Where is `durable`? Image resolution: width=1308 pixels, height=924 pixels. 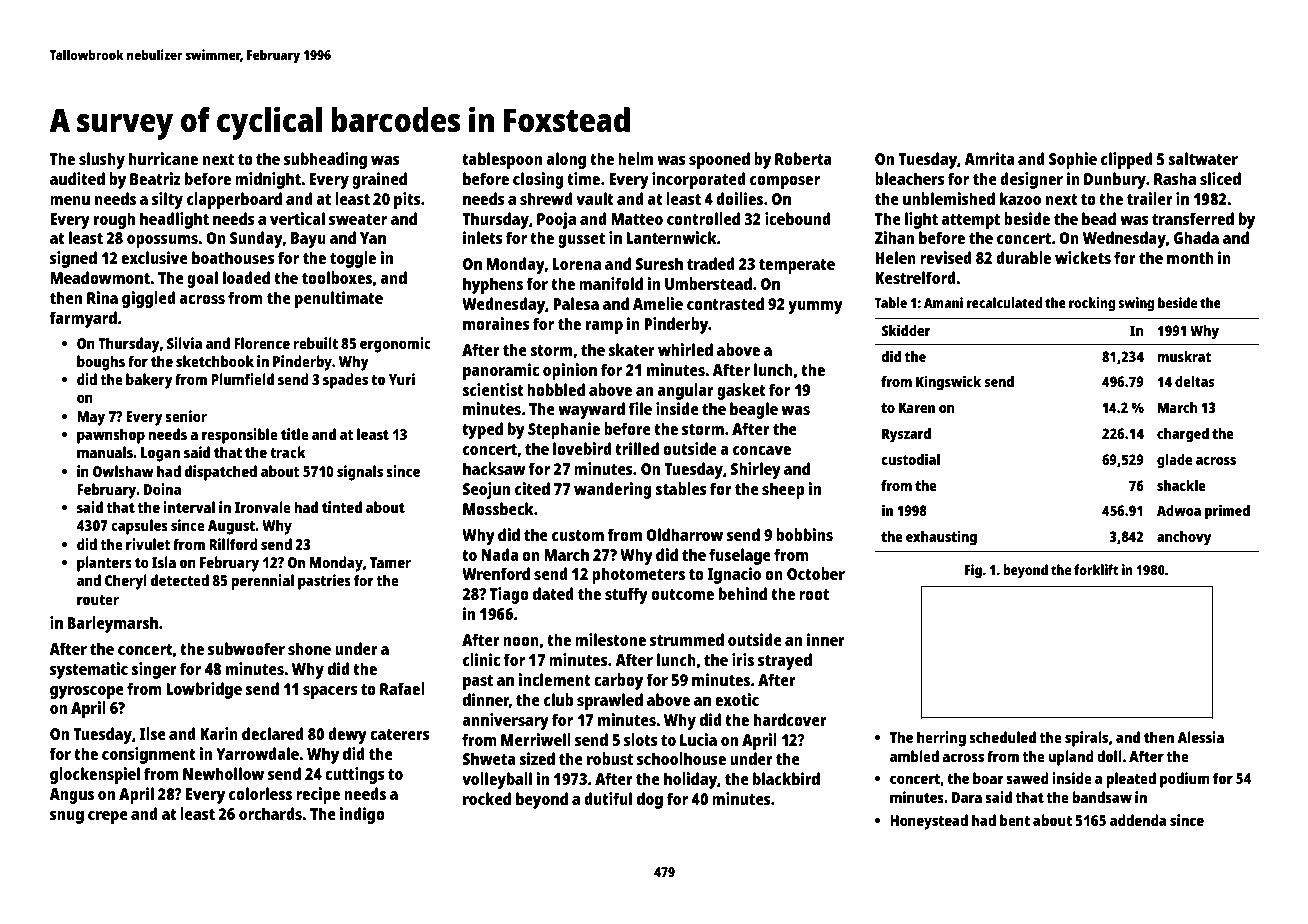 durable is located at coordinates (1023, 257).
